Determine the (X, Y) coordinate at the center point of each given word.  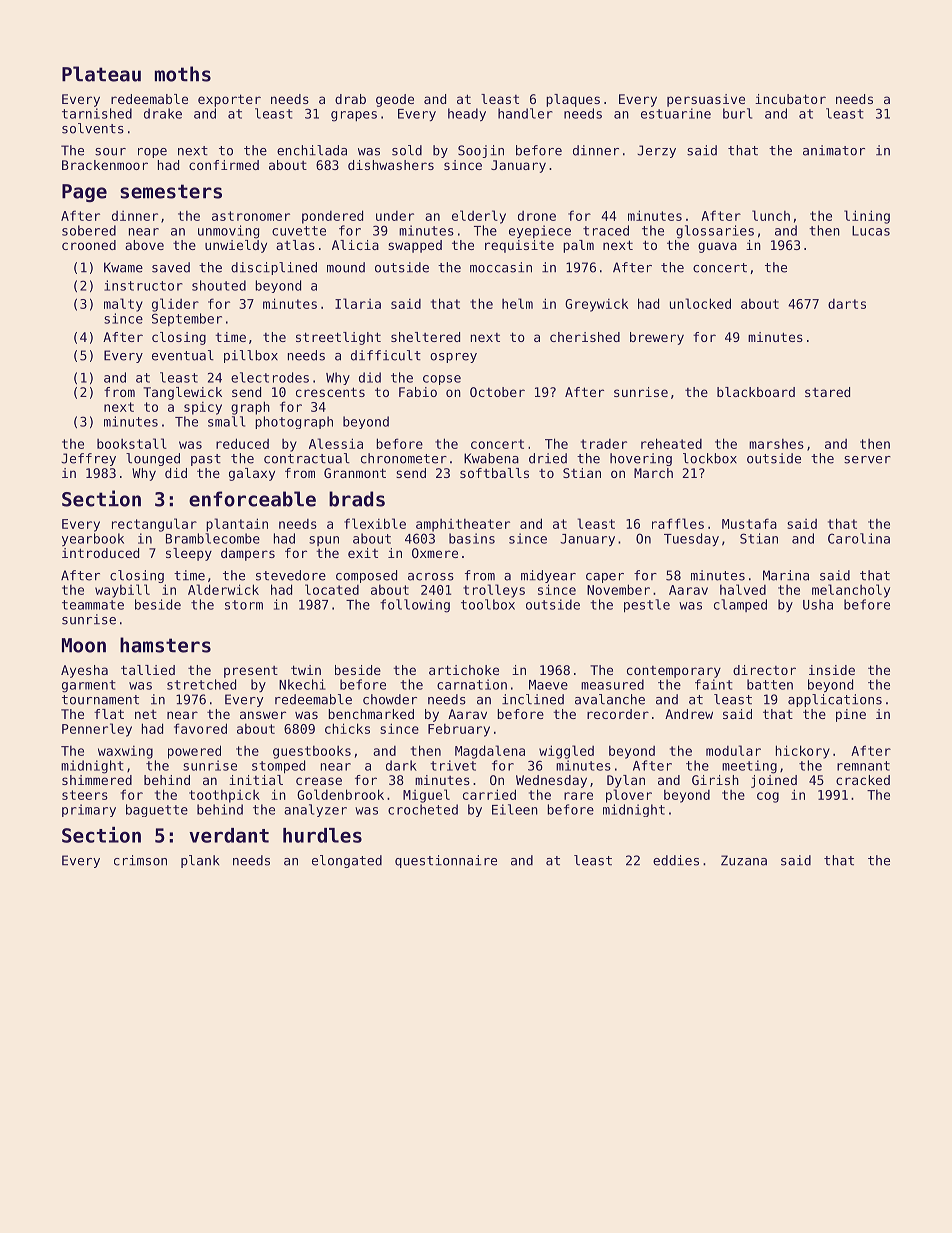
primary (89, 810)
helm (517, 303)
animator (834, 150)
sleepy (189, 554)
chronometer (404, 458)
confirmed (224, 165)
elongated (347, 861)
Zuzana (744, 860)
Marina (786, 575)
